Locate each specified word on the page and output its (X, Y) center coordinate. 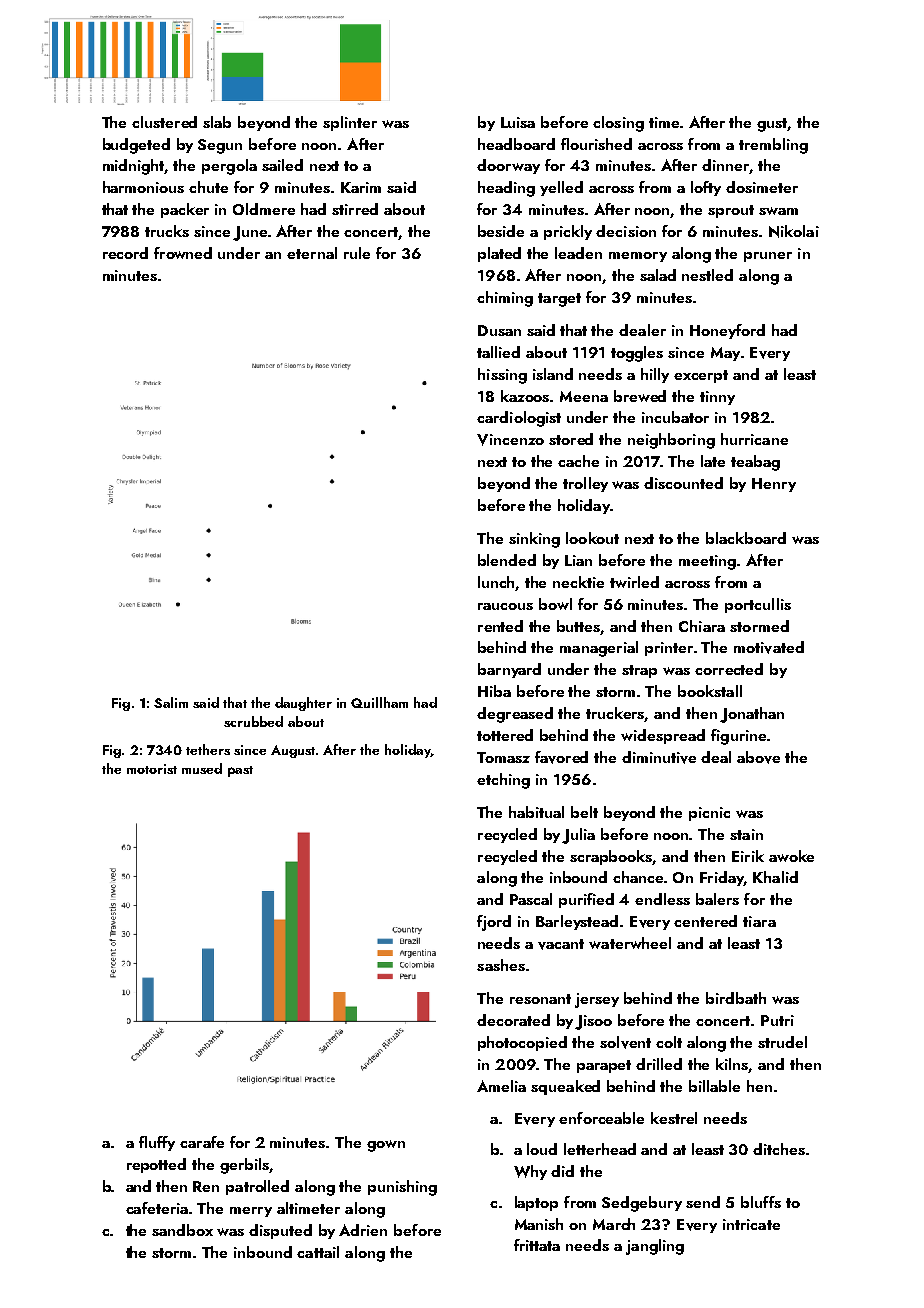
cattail (318, 1252)
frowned (183, 253)
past (240, 771)
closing (618, 124)
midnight (134, 167)
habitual (536, 812)
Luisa (518, 122)
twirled (634, 582)
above (758, 757)
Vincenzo (510, 440)
